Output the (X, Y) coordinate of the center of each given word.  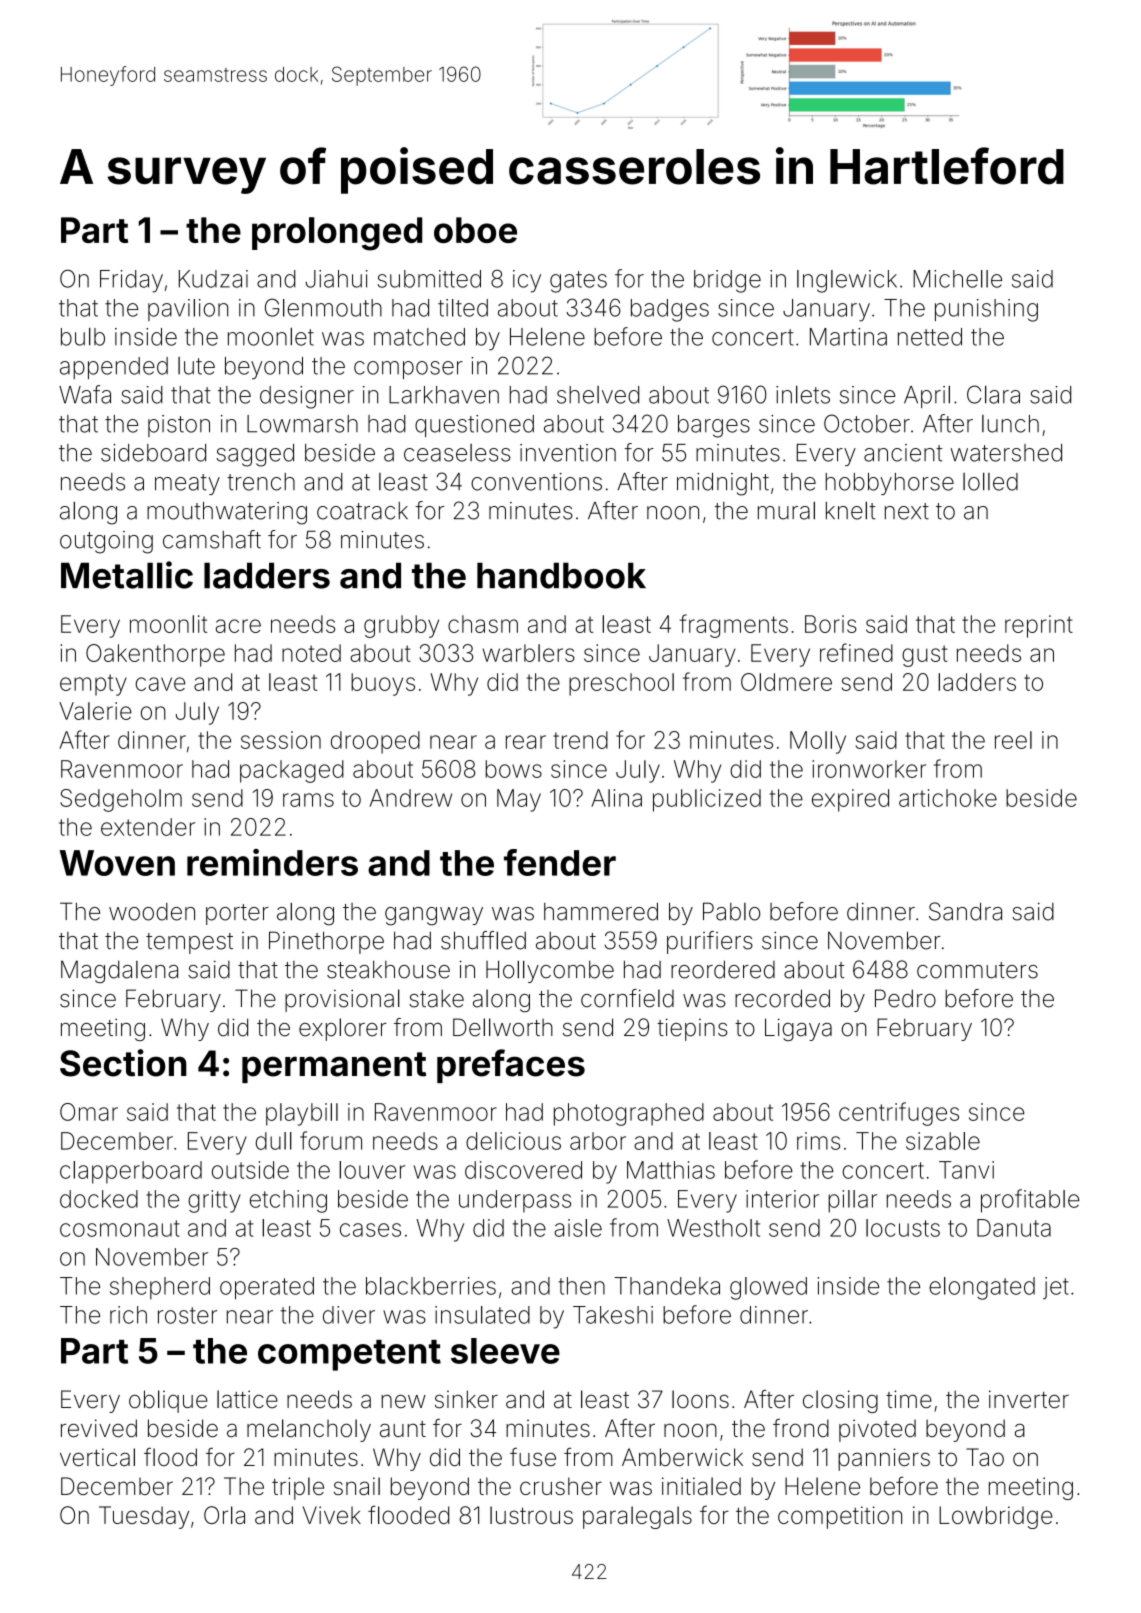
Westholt (713, 1228)
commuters (977, 970)
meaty (187, 484)
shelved (598, 395)
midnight (723, 484)
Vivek (332, 1515)
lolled (990, 481)
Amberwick (682, 1457)
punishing (986, 310)
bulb (83, 336)
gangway (434, 916)
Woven (117, 863)
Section (123, 1063)
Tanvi (966, 1170)
